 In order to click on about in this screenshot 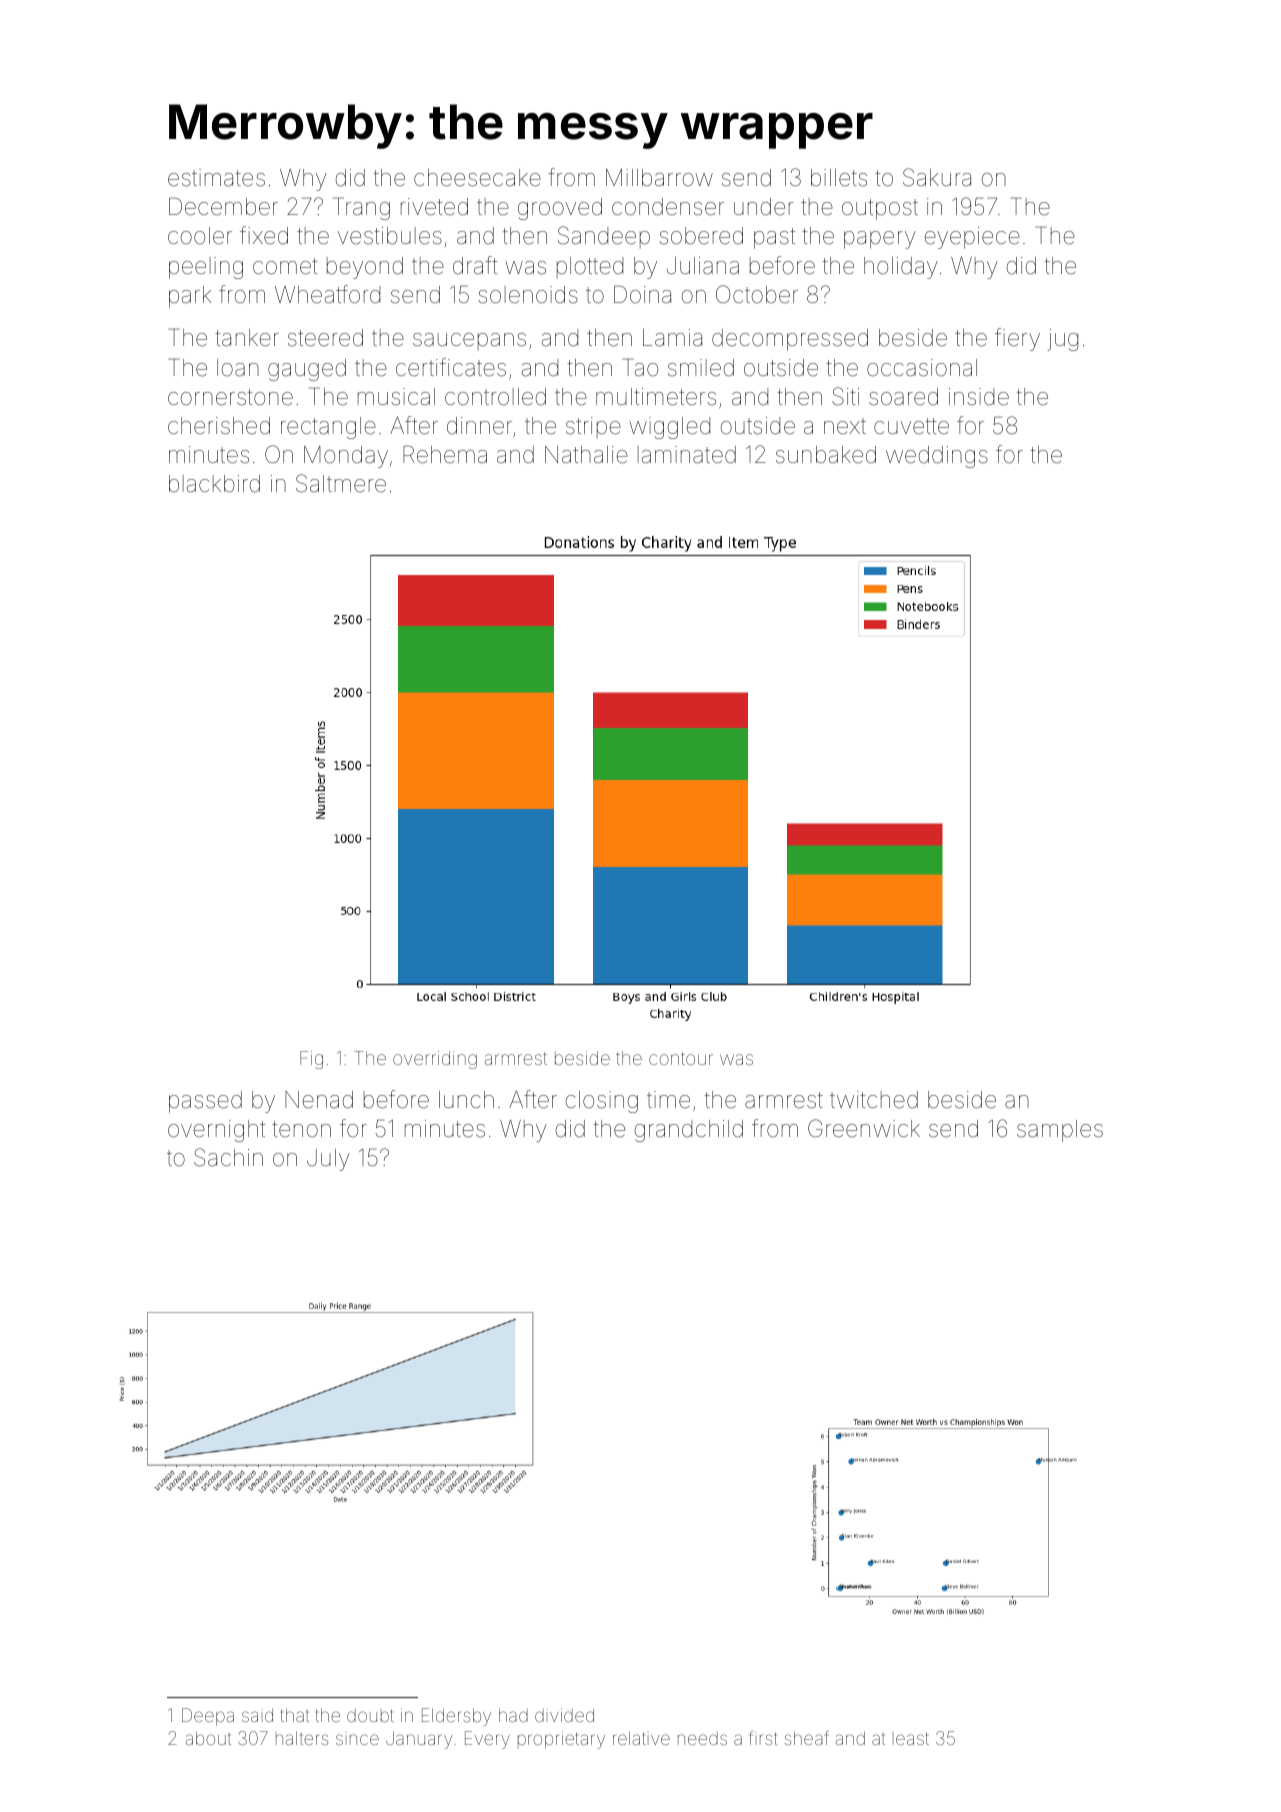, I will do `click(208, 1738)`.
